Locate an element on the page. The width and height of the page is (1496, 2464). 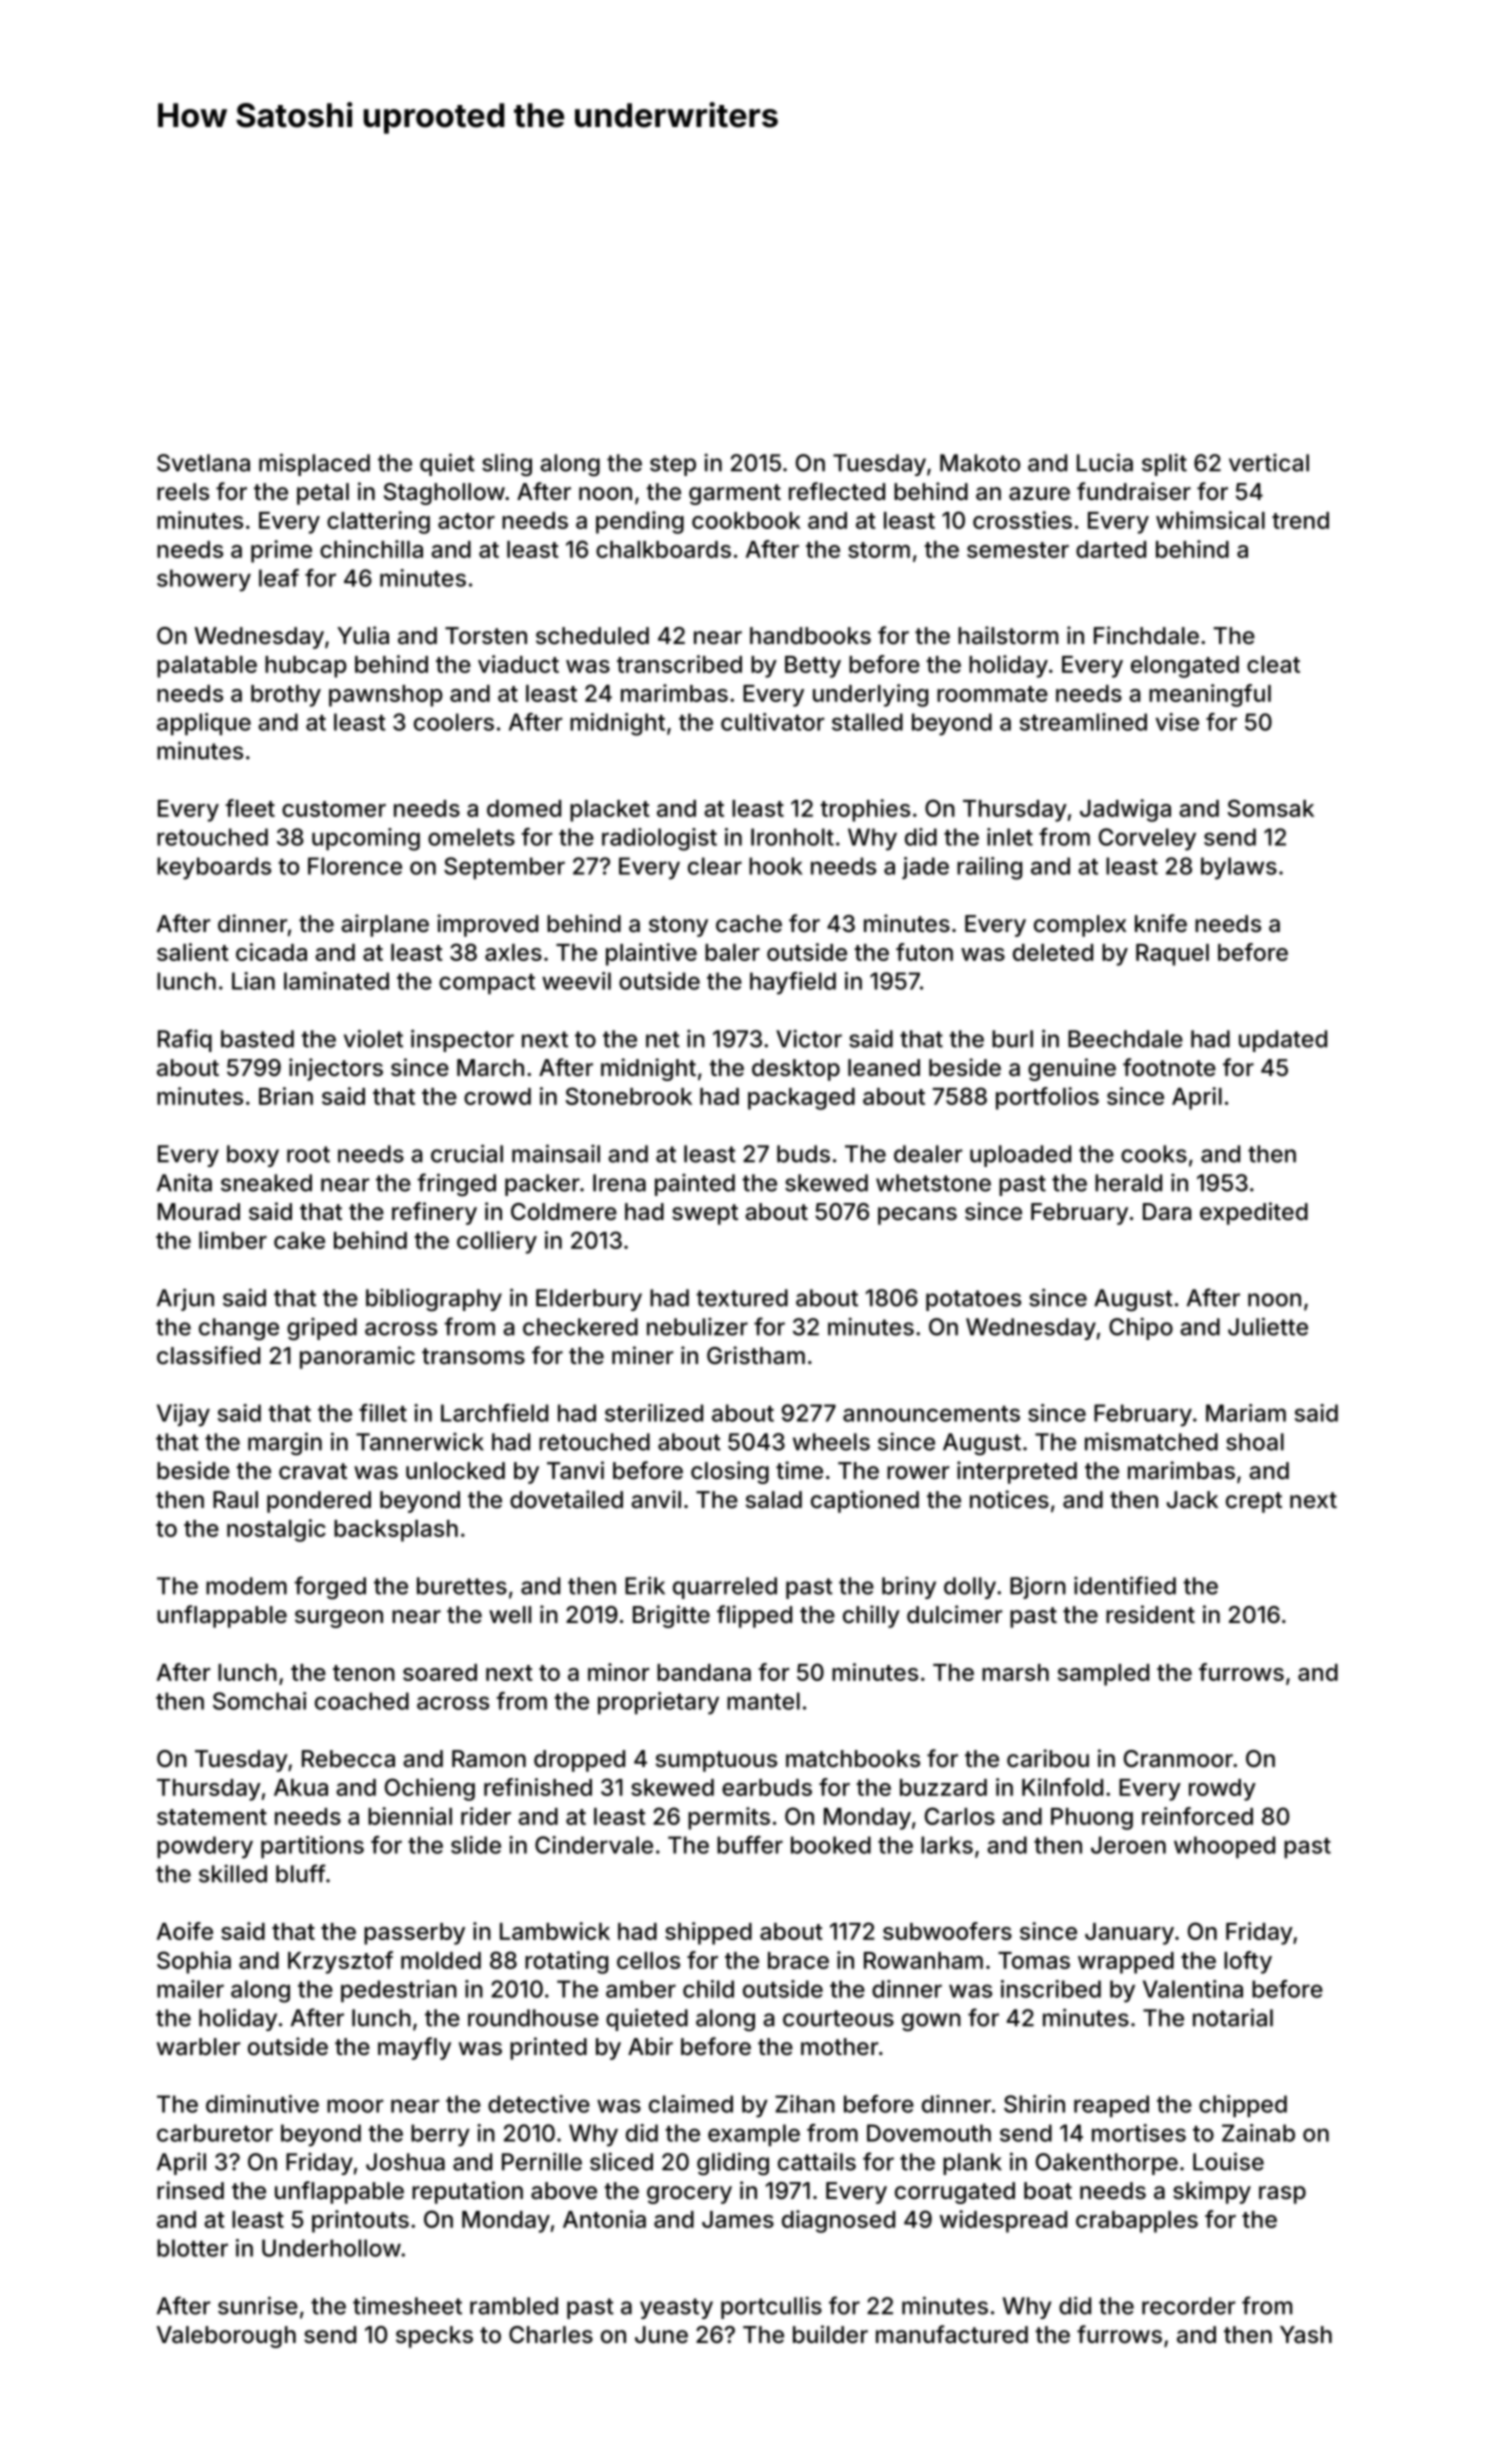
manufactured is located at coordinates (952, 2334).
